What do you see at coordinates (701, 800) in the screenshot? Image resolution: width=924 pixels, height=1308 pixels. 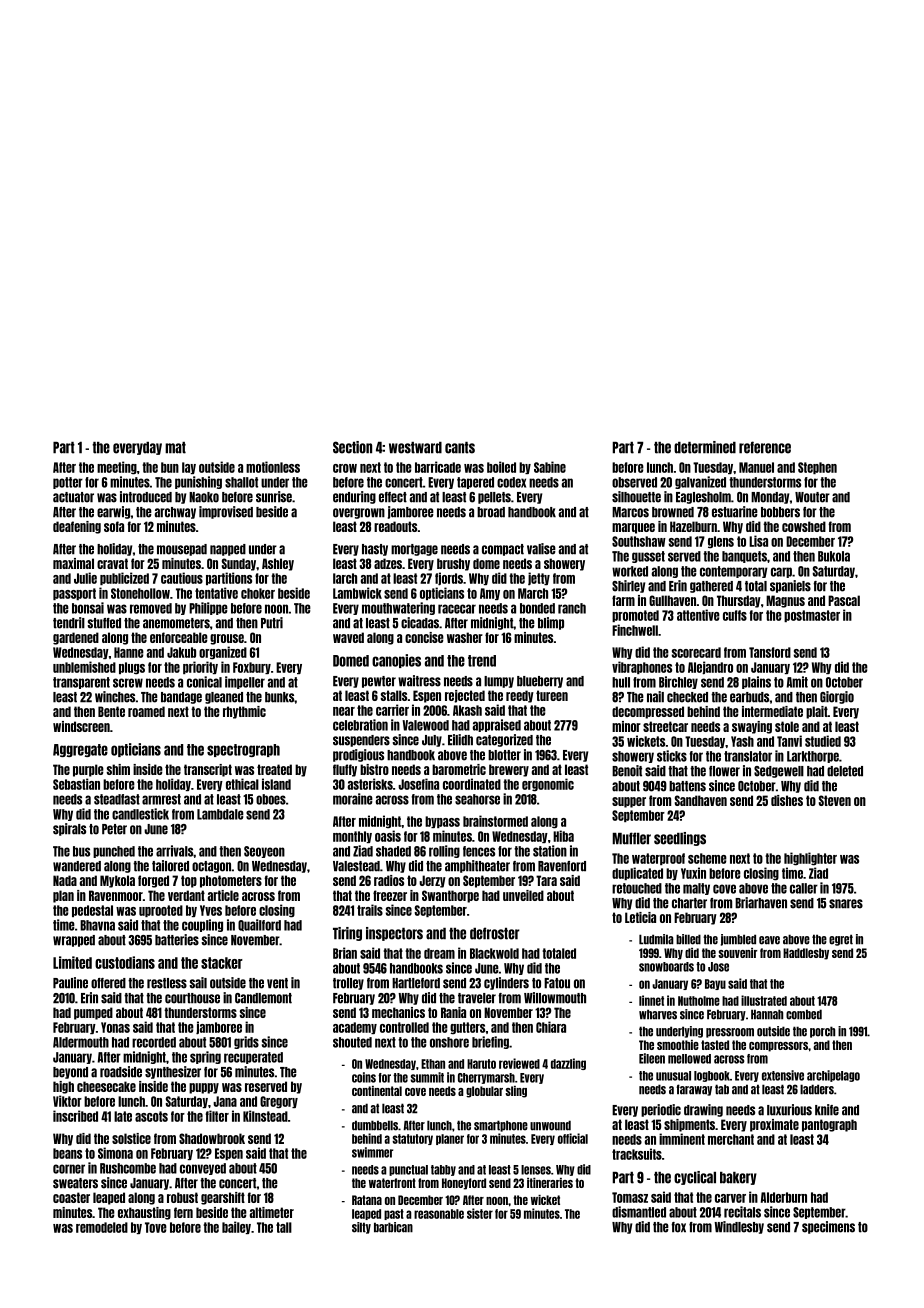 I see `Sandhaven` at bounding box center [701, 800].
